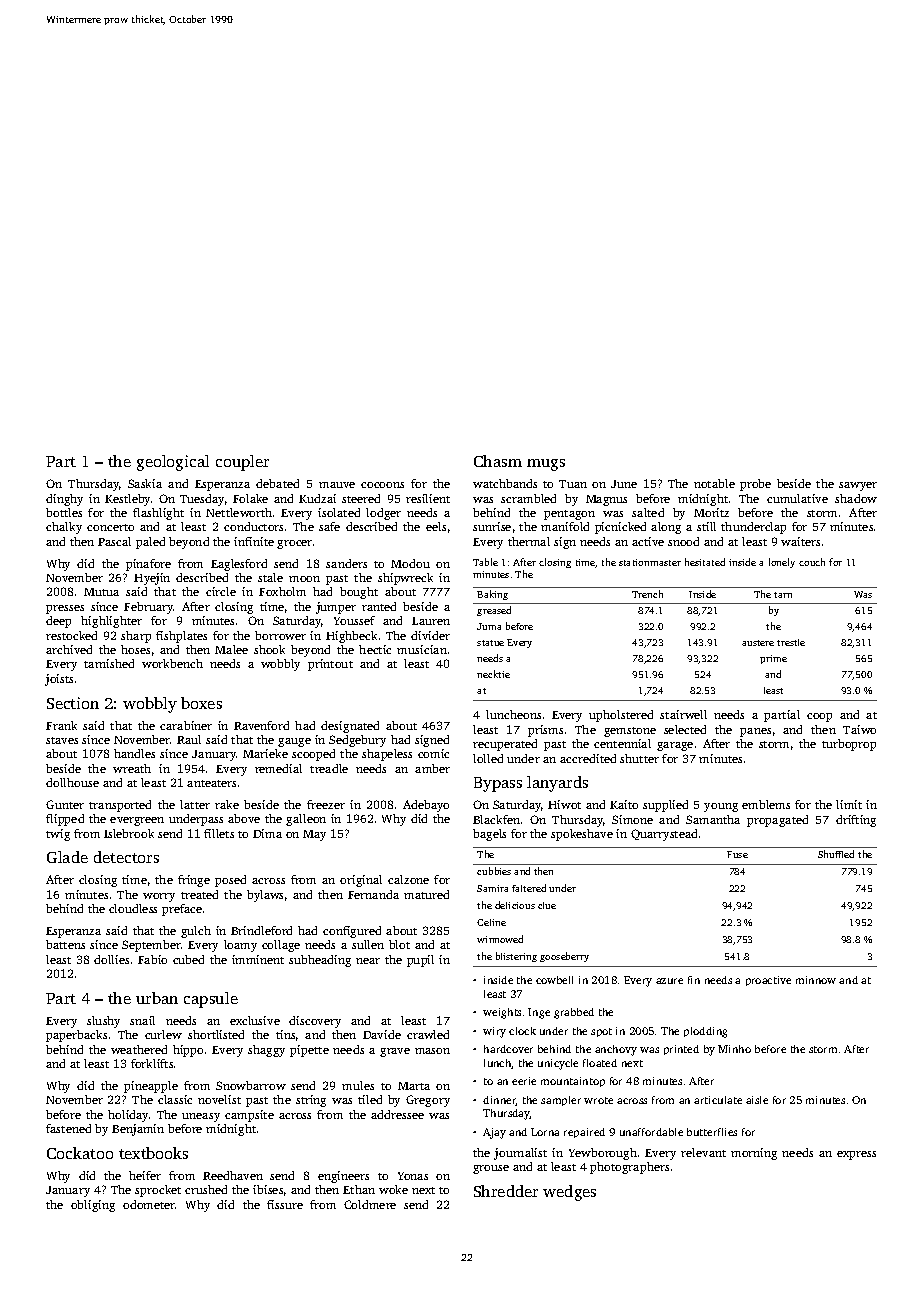 This document has height=1308, width=924. Describe the element at coordinates (173, 463) in the document. I see `geological` at that location.
